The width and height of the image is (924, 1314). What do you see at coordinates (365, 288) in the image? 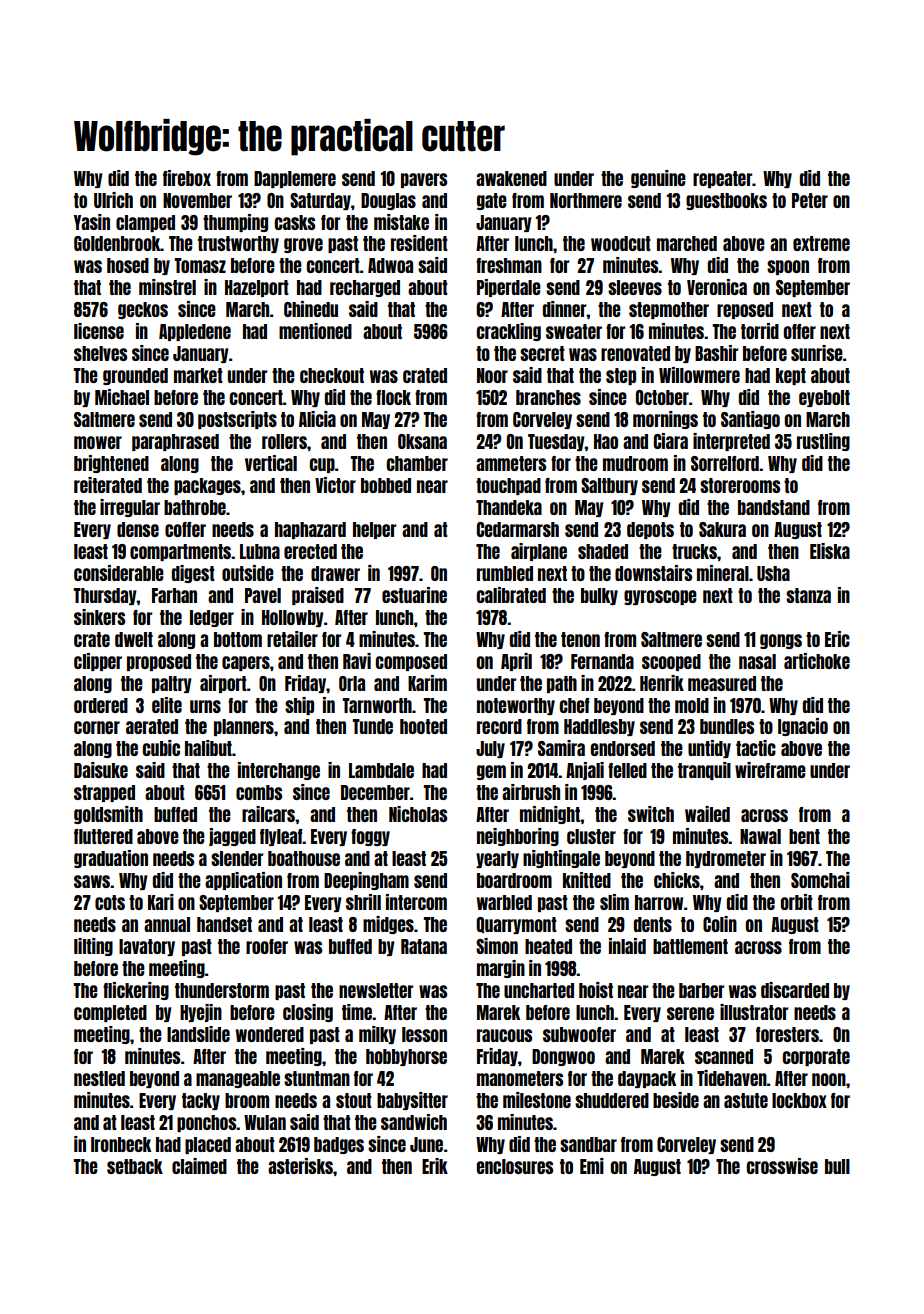
I see `recharged` at bounding box center [365, 288].
